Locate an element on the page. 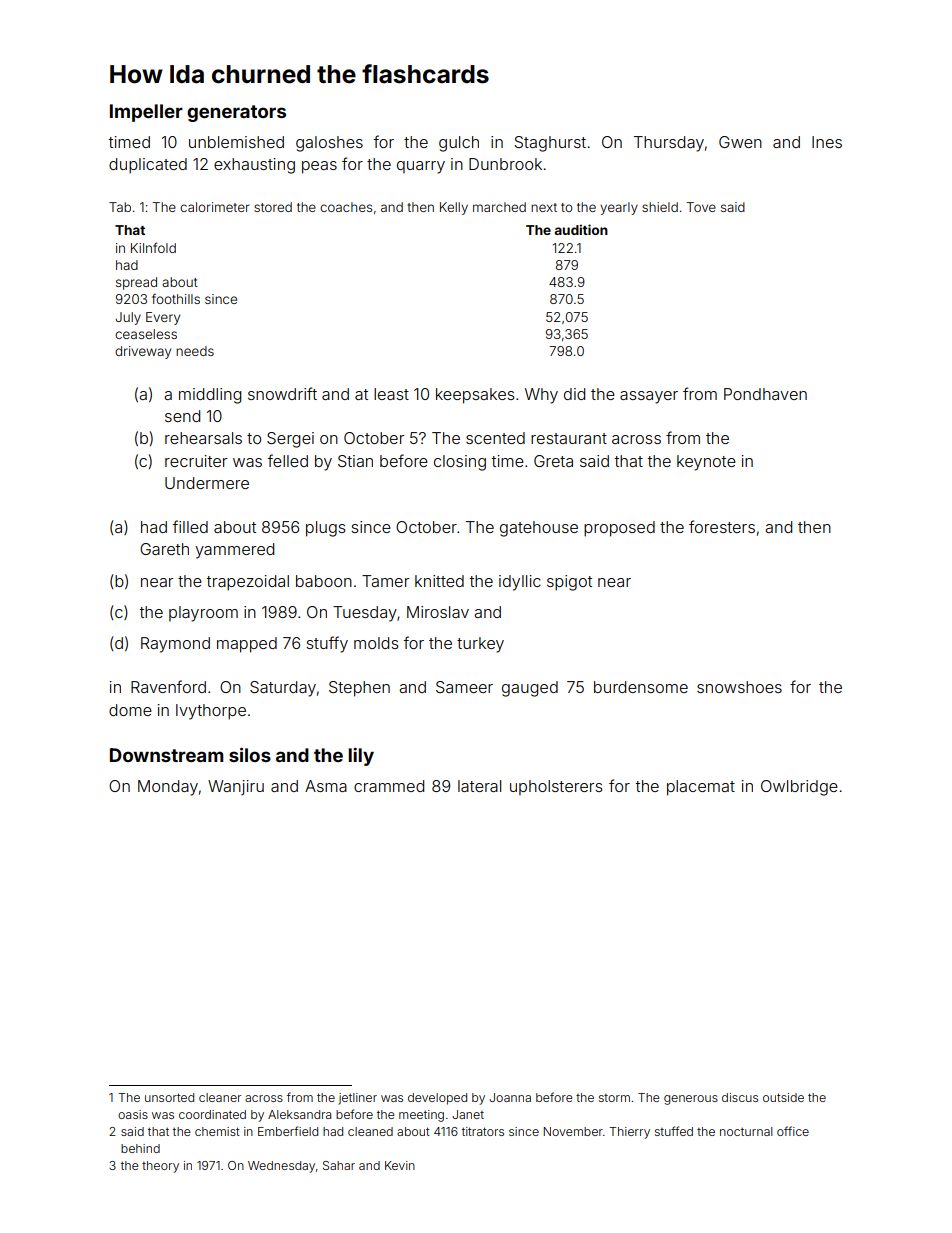  turkey is located at coordinates (480, 645).
